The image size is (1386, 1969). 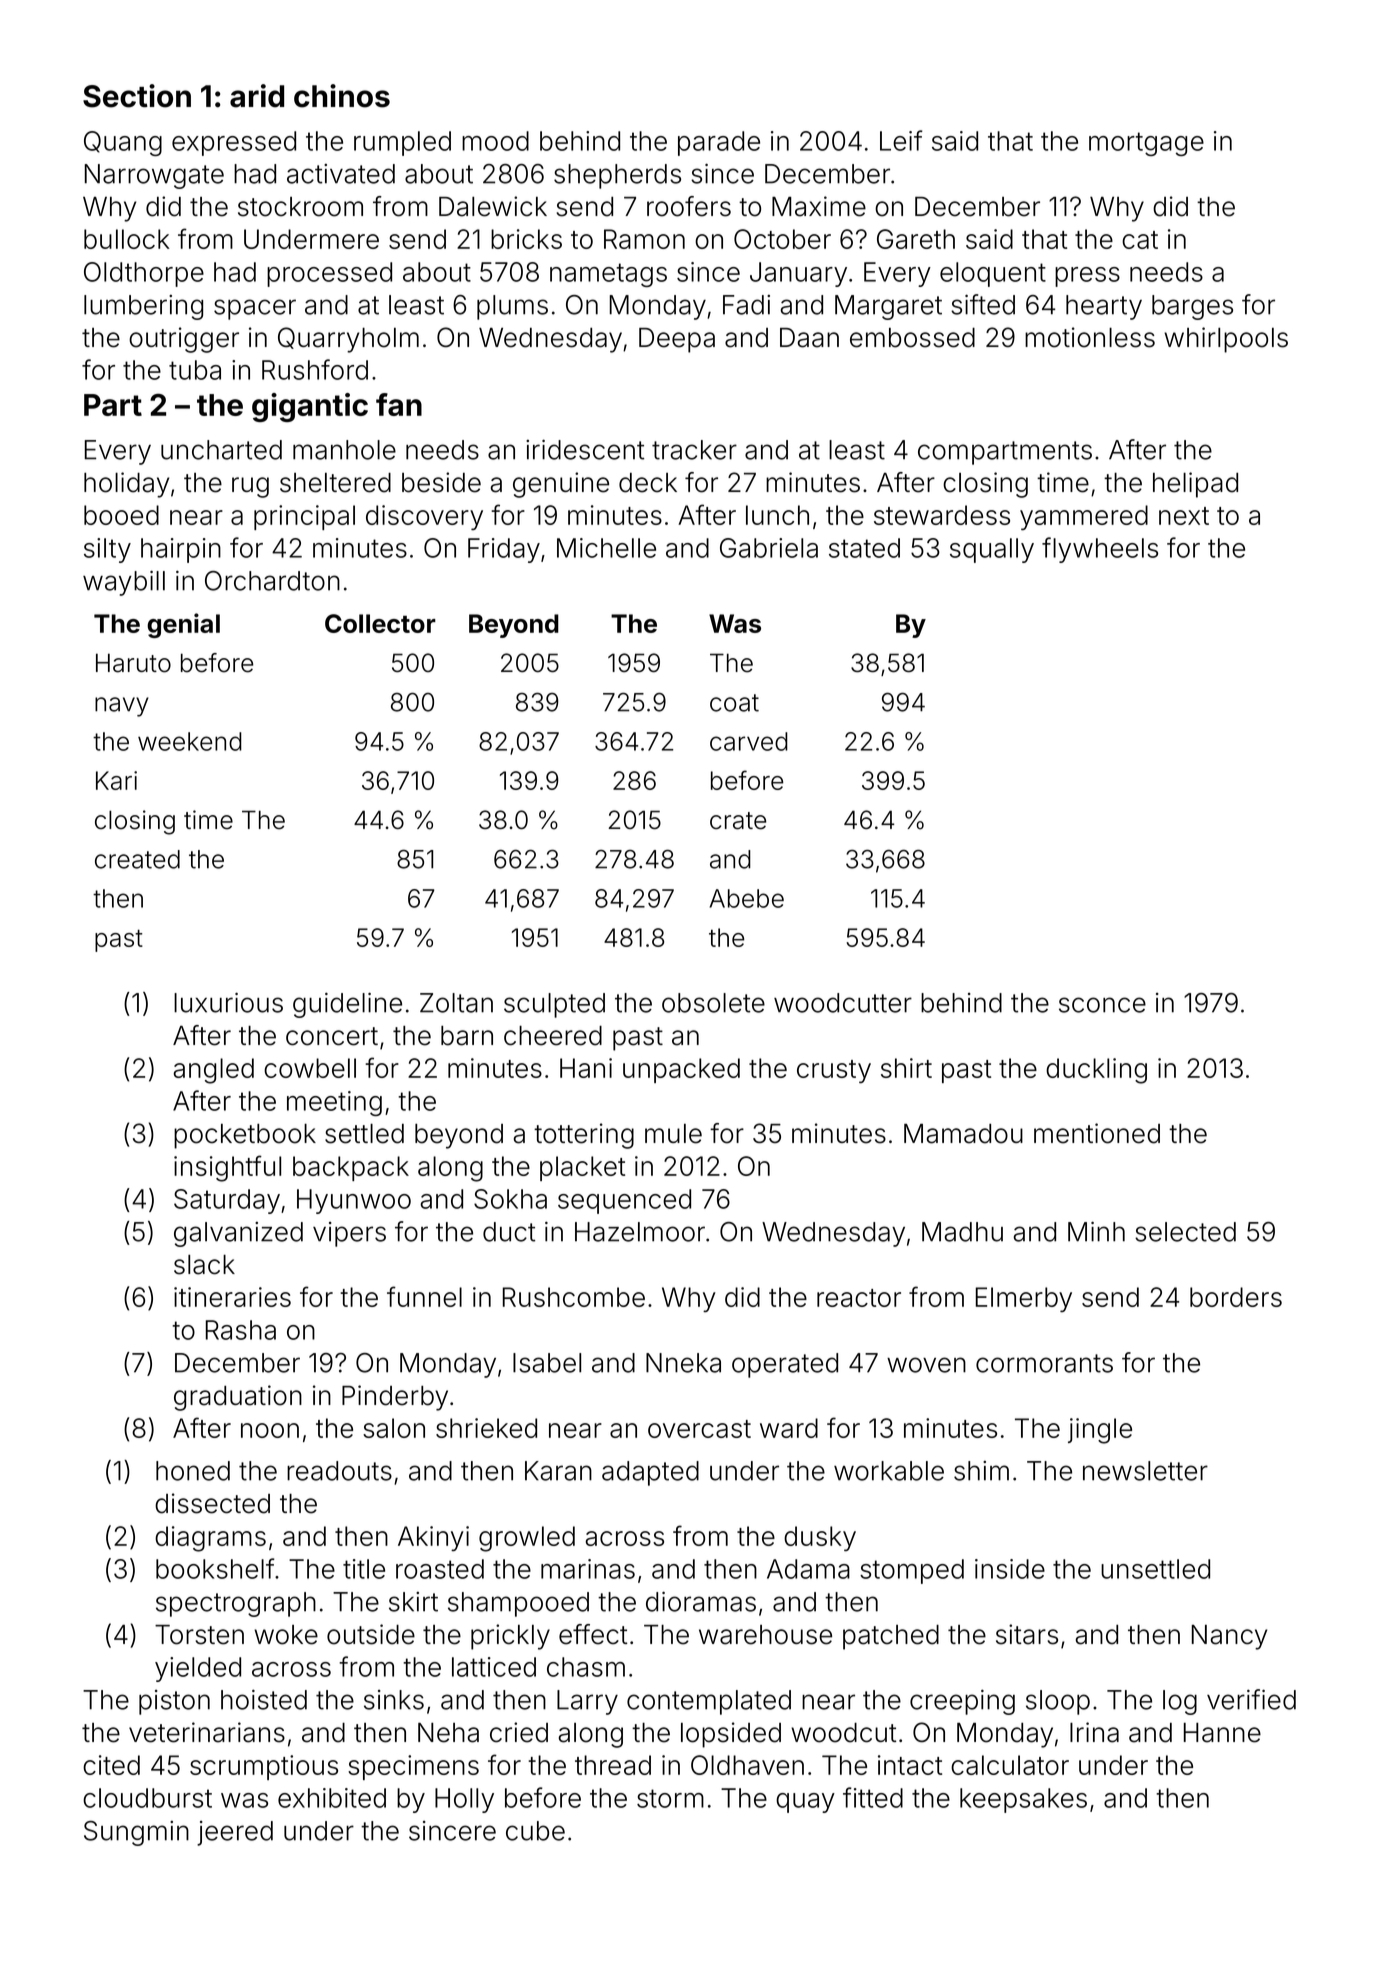 I want to click on slack, so click(x=204, y=1265).
